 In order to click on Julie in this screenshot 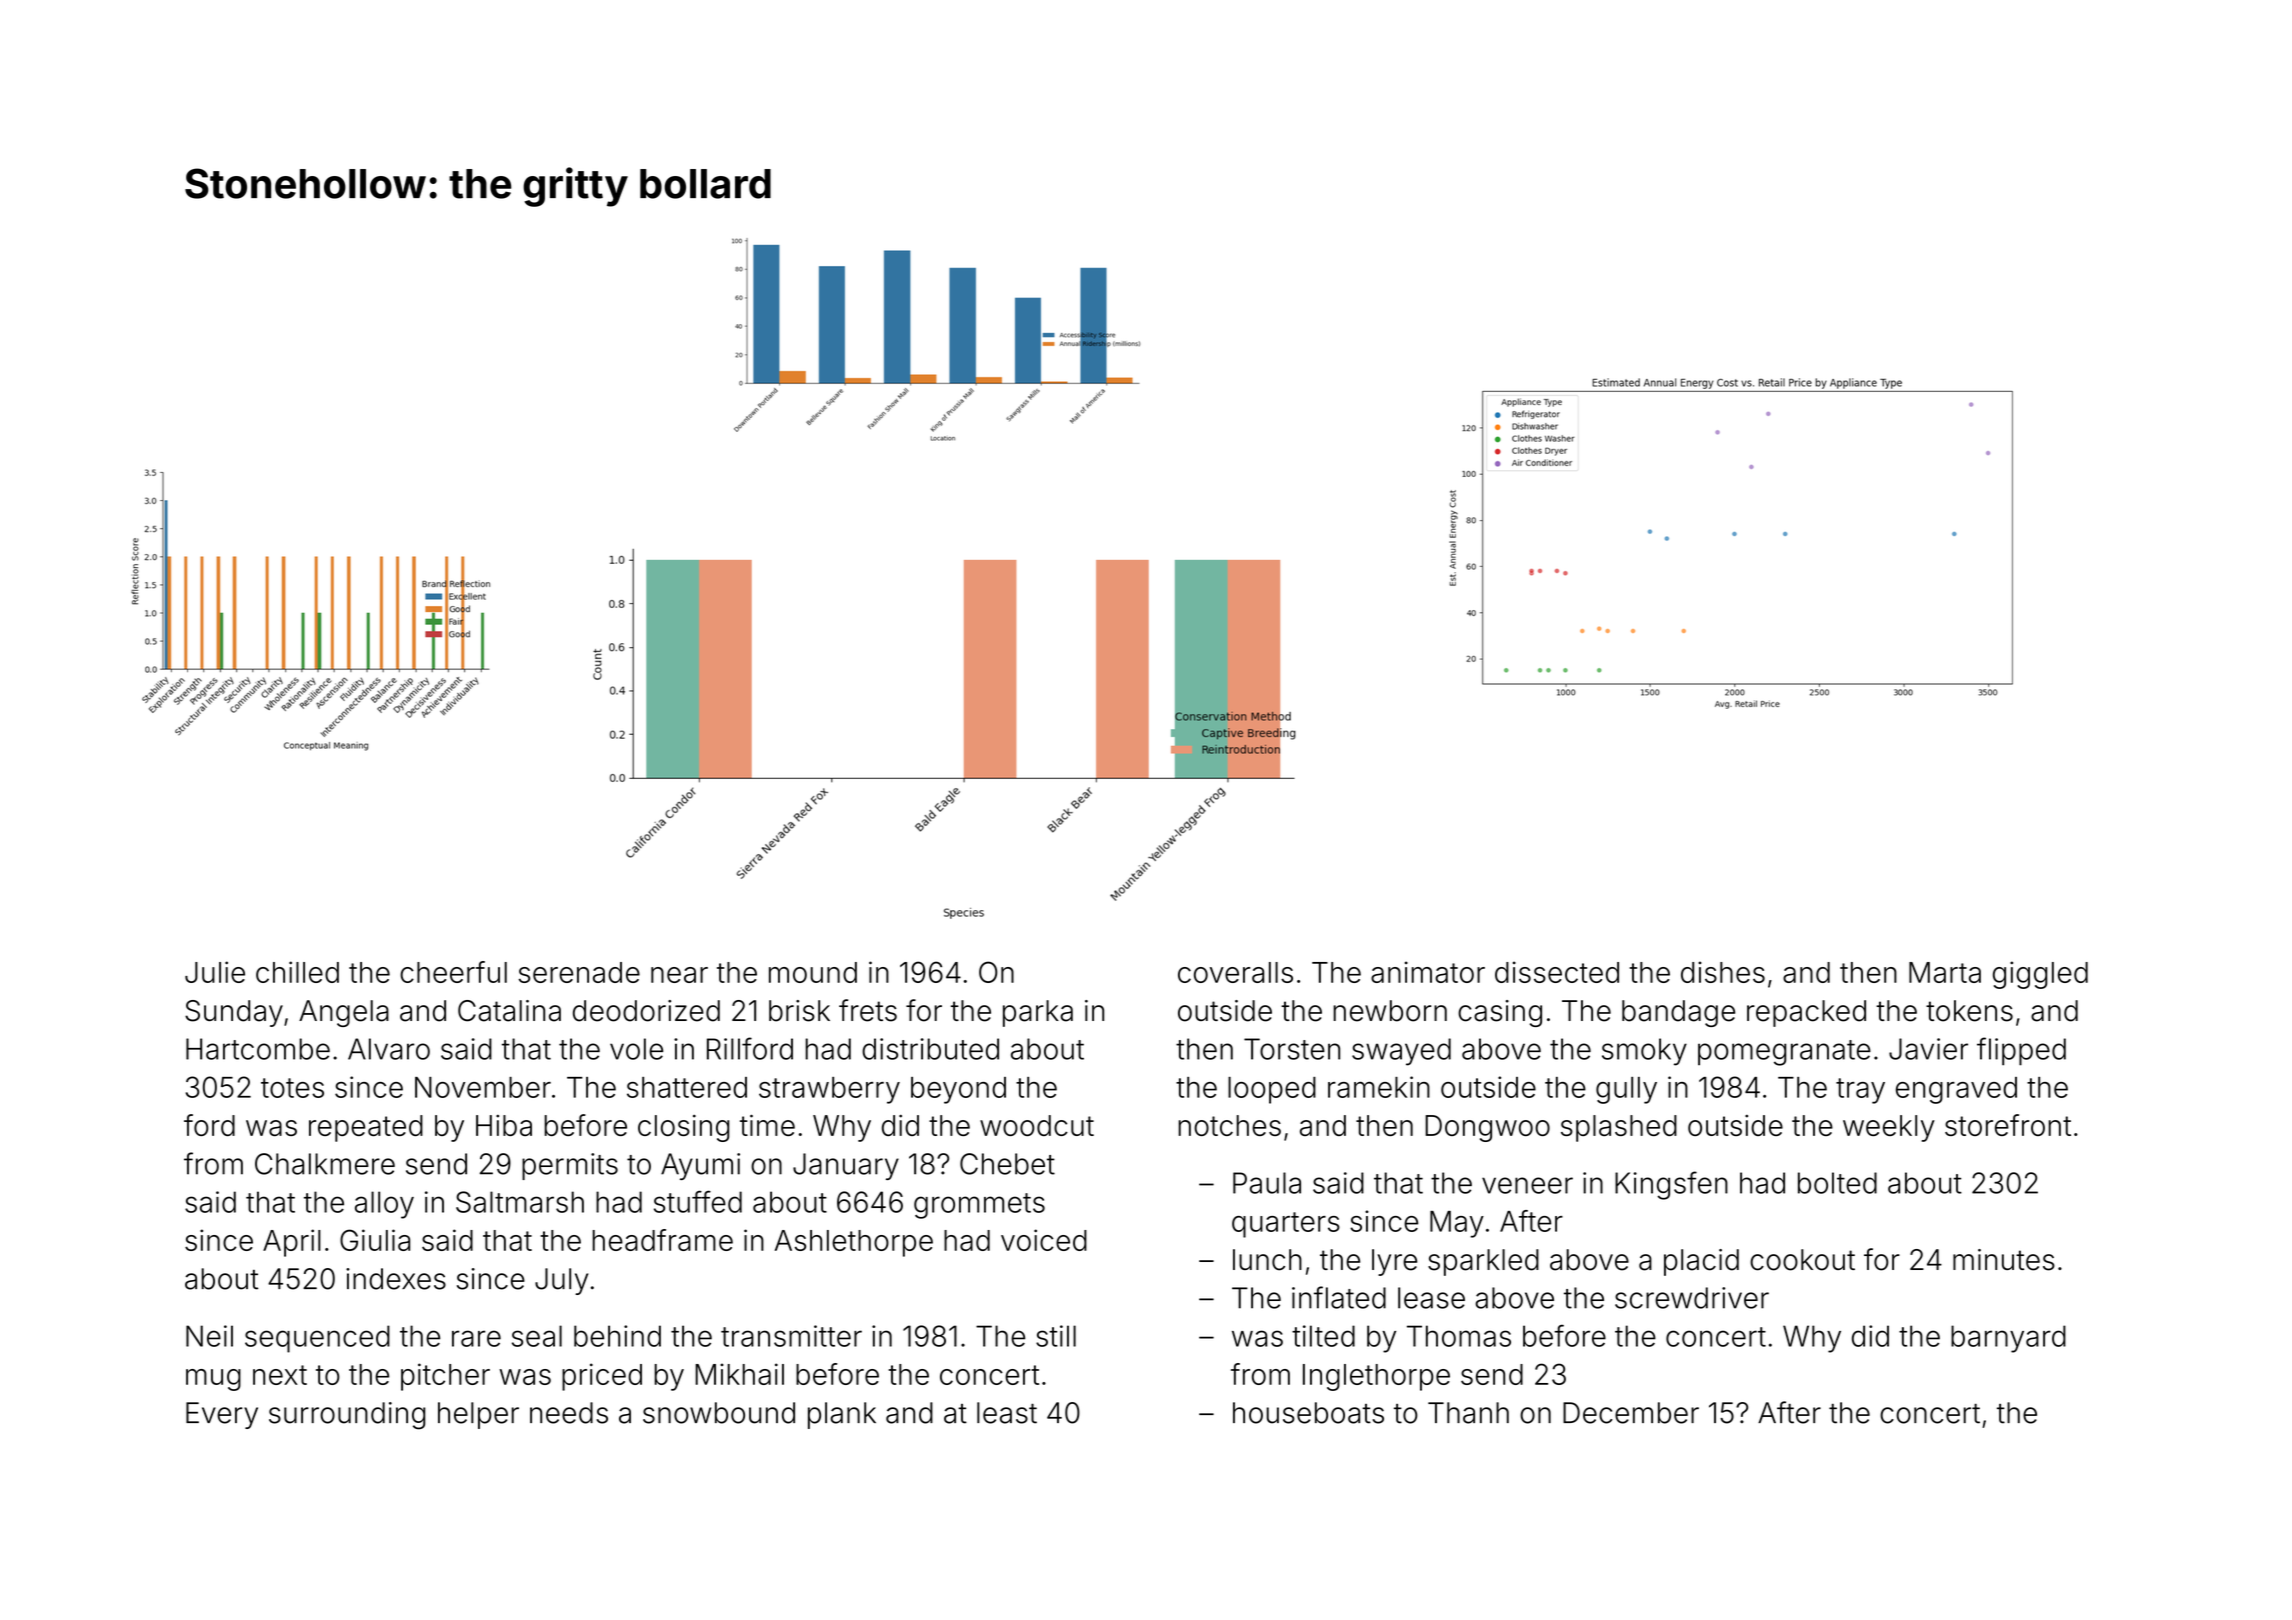, I will do `click(215, 972)`.
